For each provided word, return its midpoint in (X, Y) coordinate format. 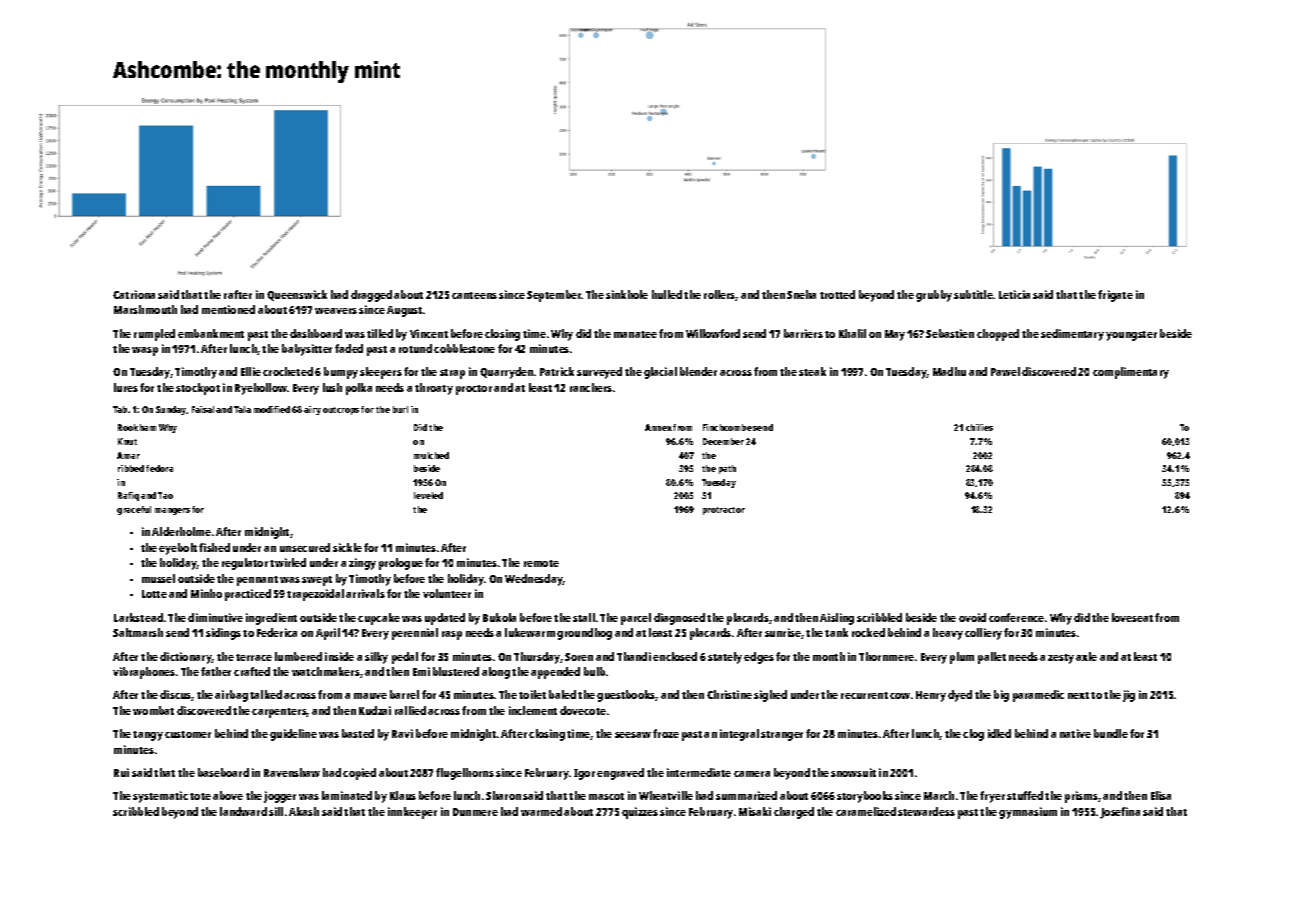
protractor (724, 511)
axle (1086, 656)
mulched (431, 455)
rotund (415, 348)
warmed (541, 811)
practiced (248, 595)
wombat (153, 710)
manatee (635, 334)
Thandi (634, 656)
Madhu (949, 371)
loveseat (1132, 617)
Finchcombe (727, 427)
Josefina (1120, 813)
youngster (1131, 336)
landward (243, 811)
